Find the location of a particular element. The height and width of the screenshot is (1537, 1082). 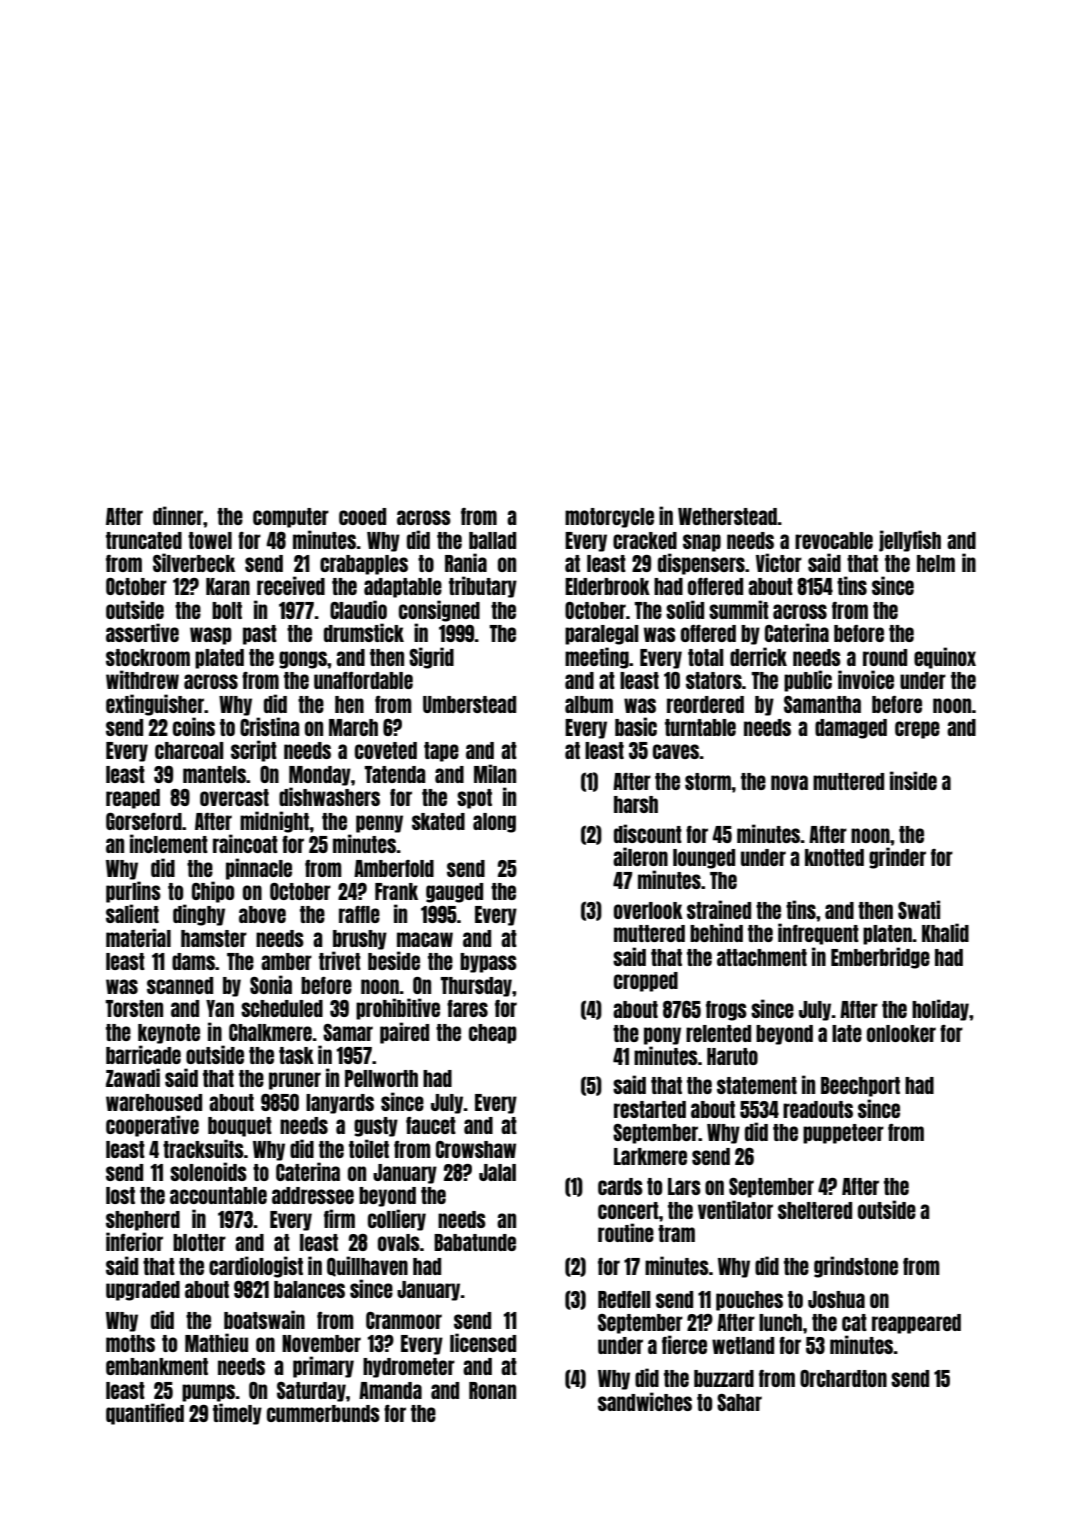

overlook is located at coordinates (648, 910).
